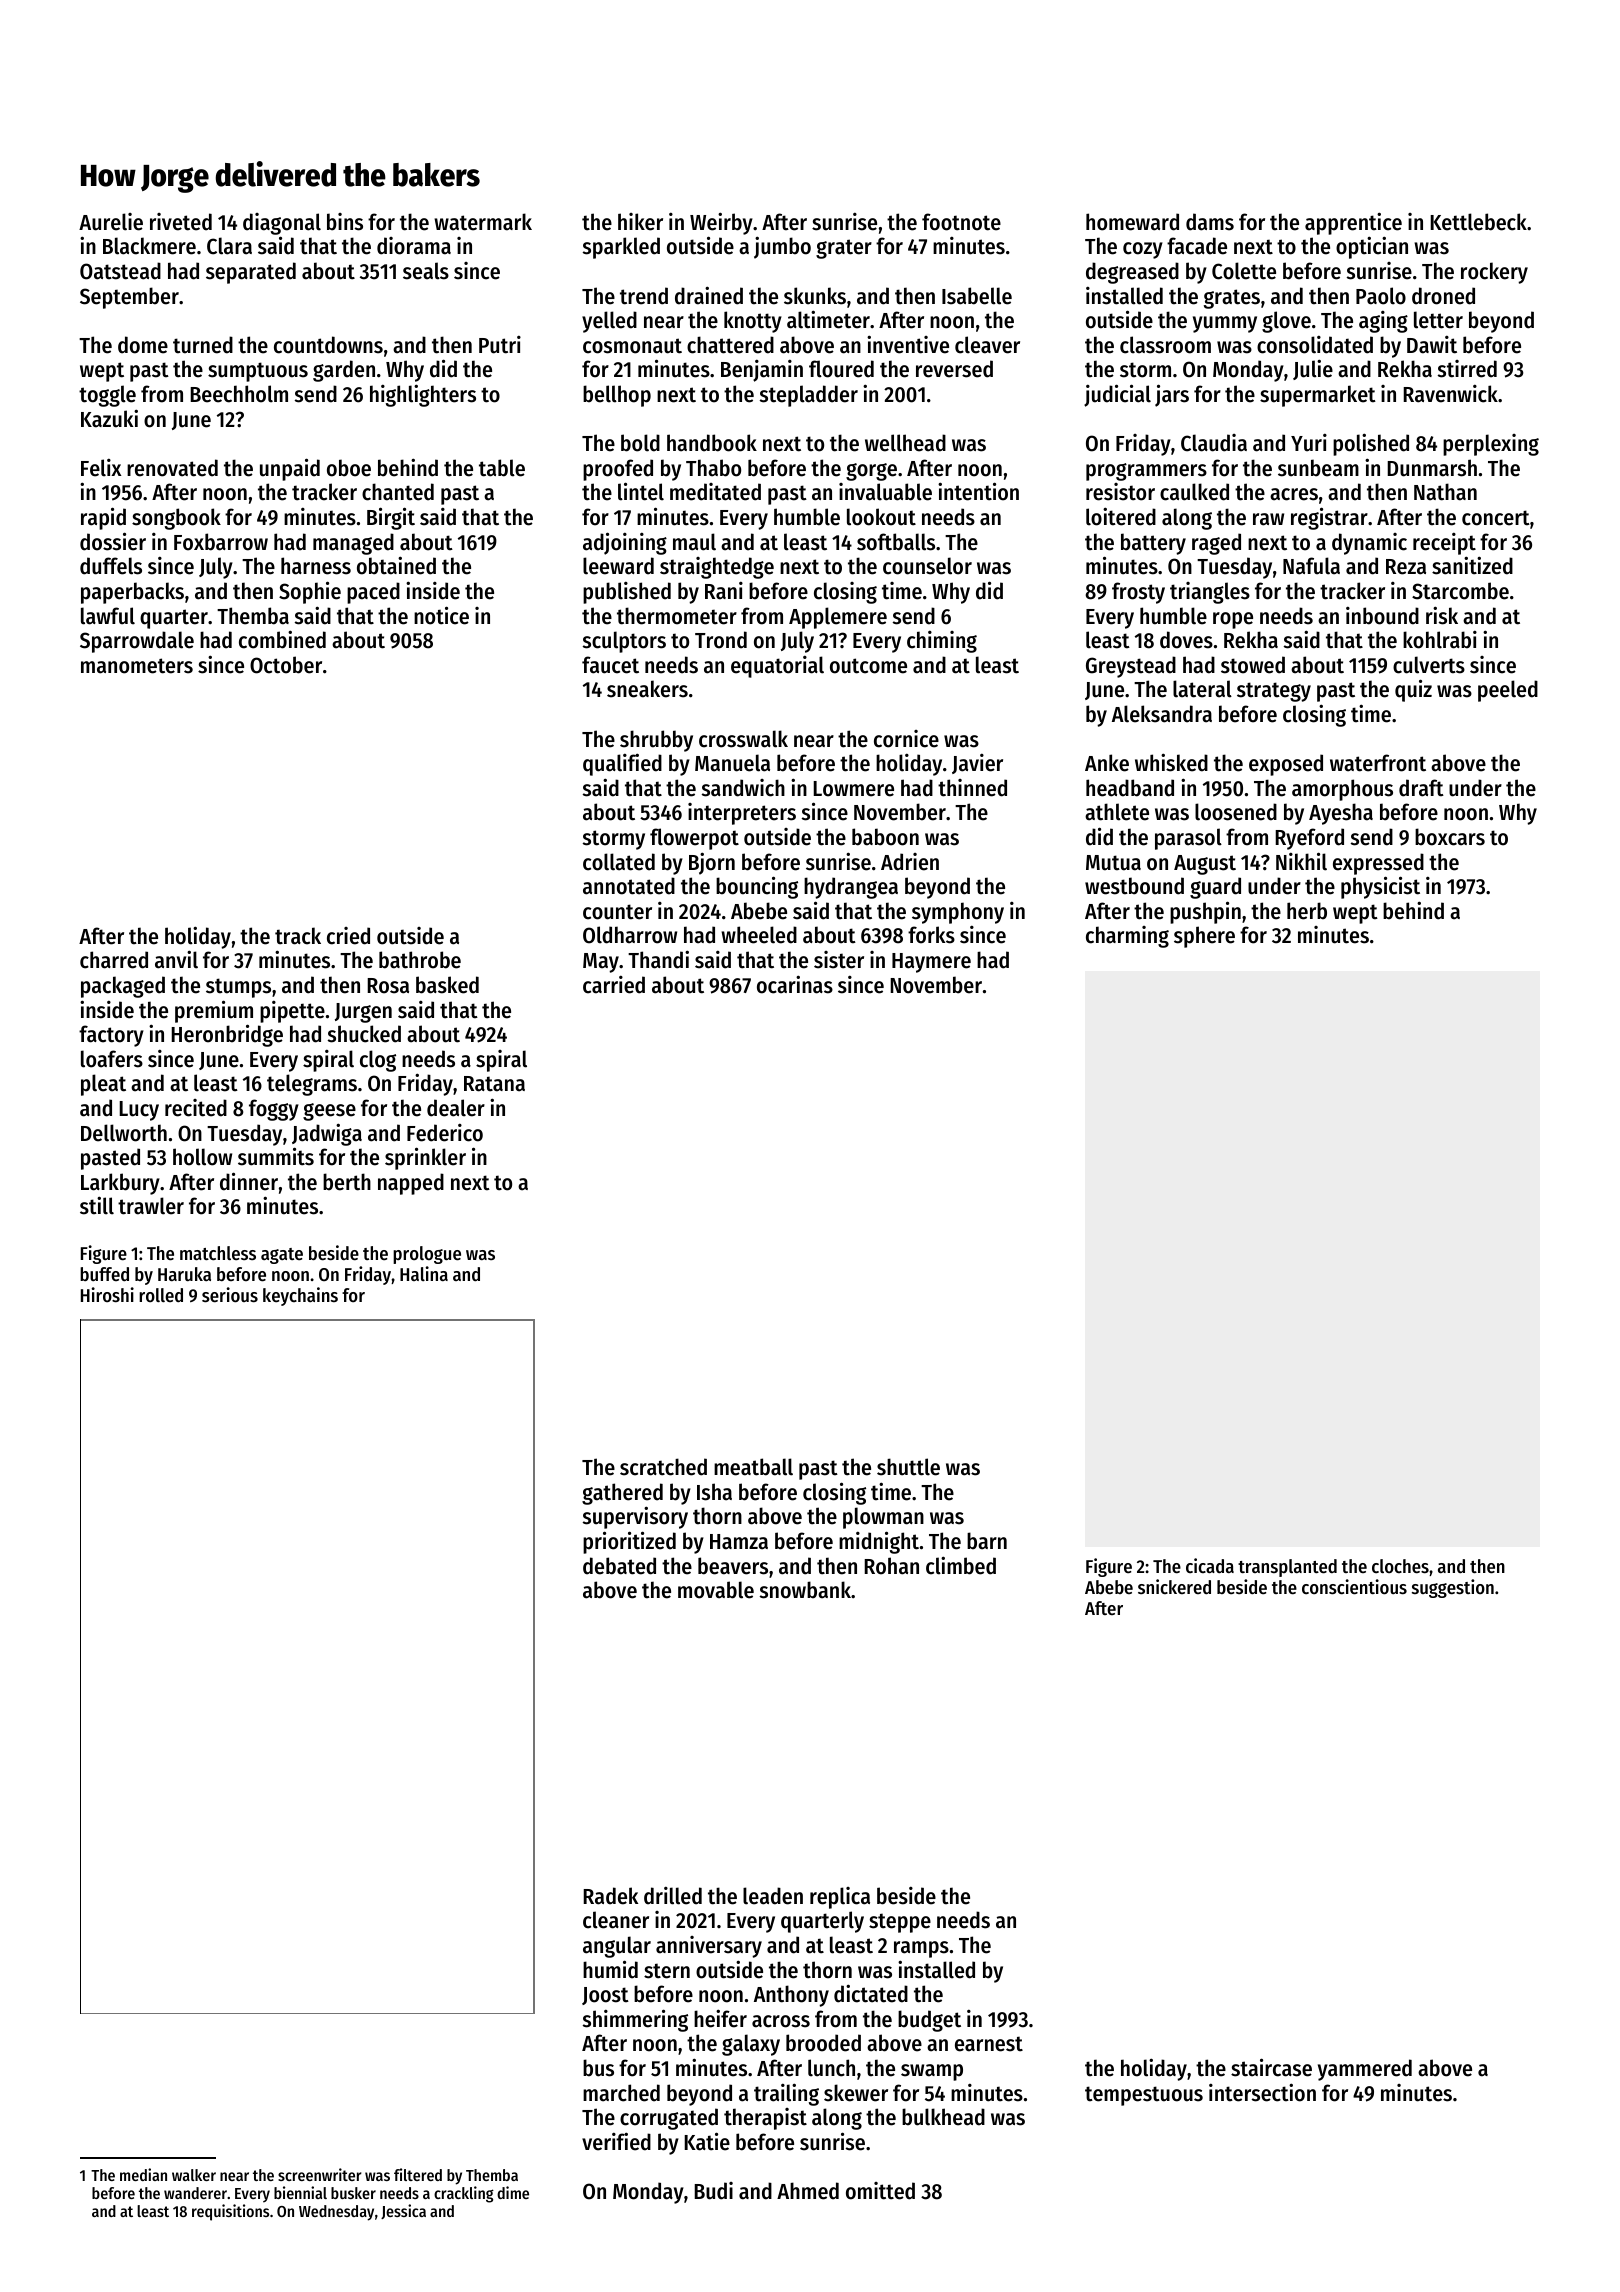 Image resolution: width=1620 pixels, height=2292 pixels. I want to click on published, so click(627, 593).
